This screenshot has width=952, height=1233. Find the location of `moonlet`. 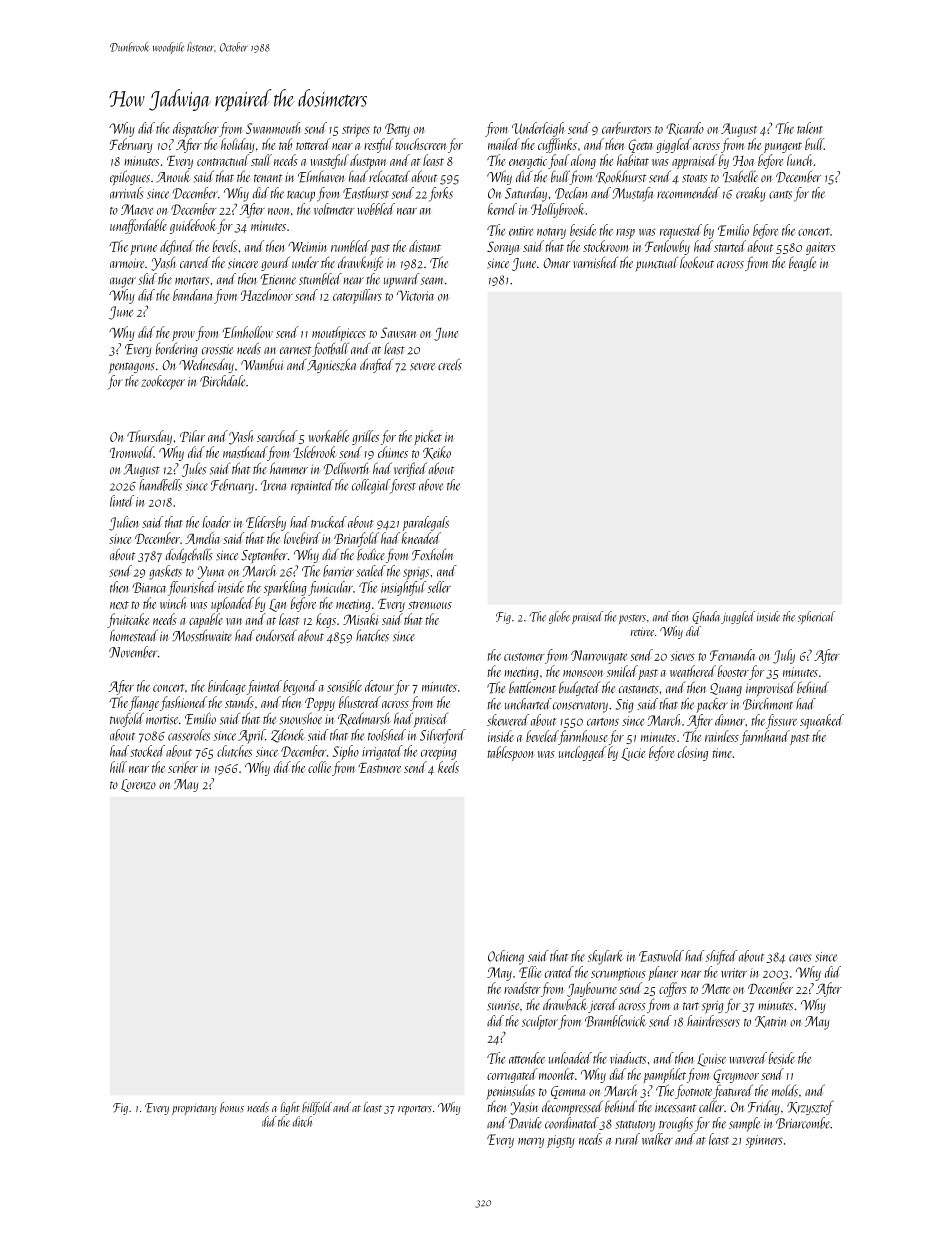

moonlet is located at coordinates (556, 1074).
